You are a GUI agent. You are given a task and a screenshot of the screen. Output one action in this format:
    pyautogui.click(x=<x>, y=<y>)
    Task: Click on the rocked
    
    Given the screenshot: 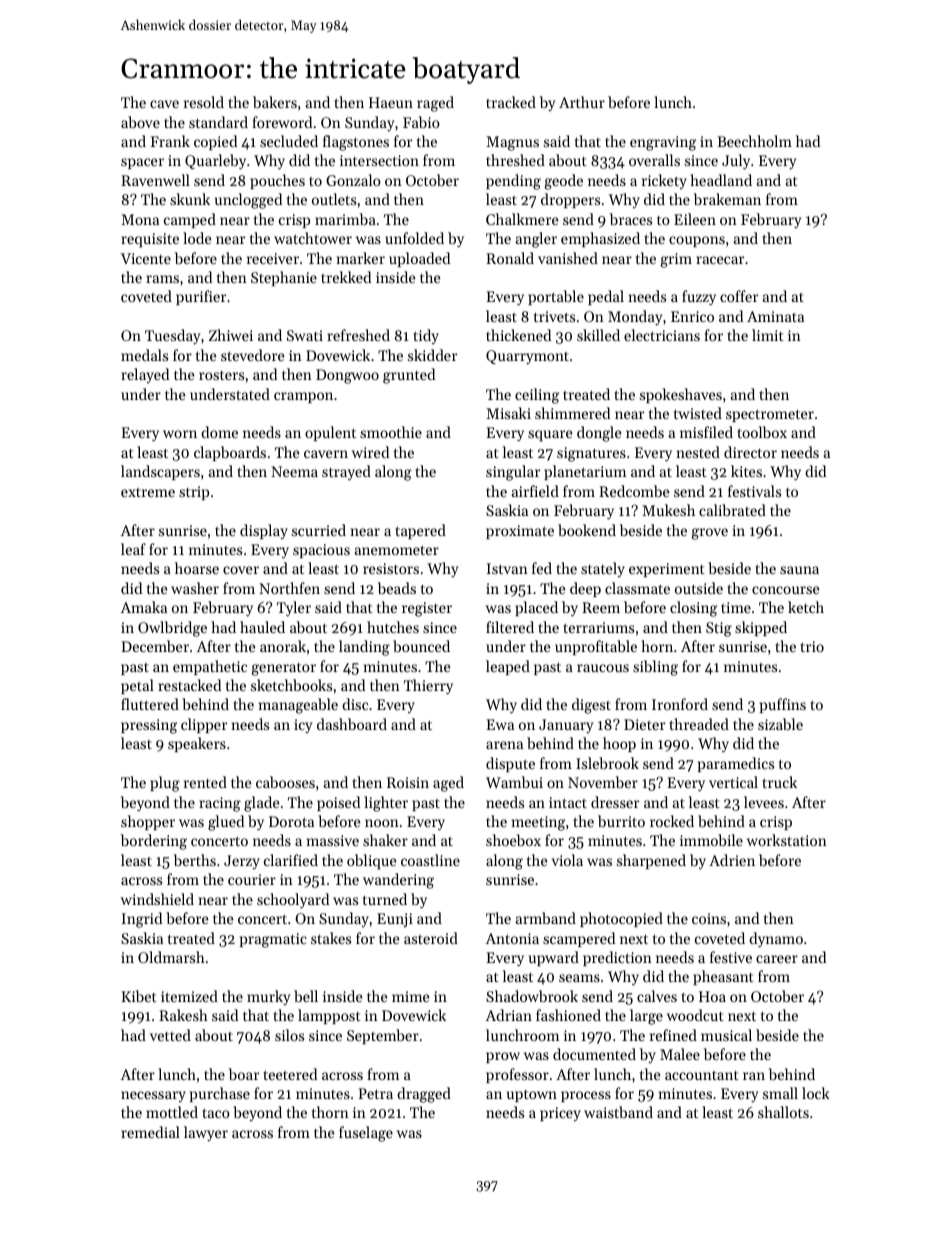 What is the action you would take?
    pyautogui.click(x=672, y=821)
